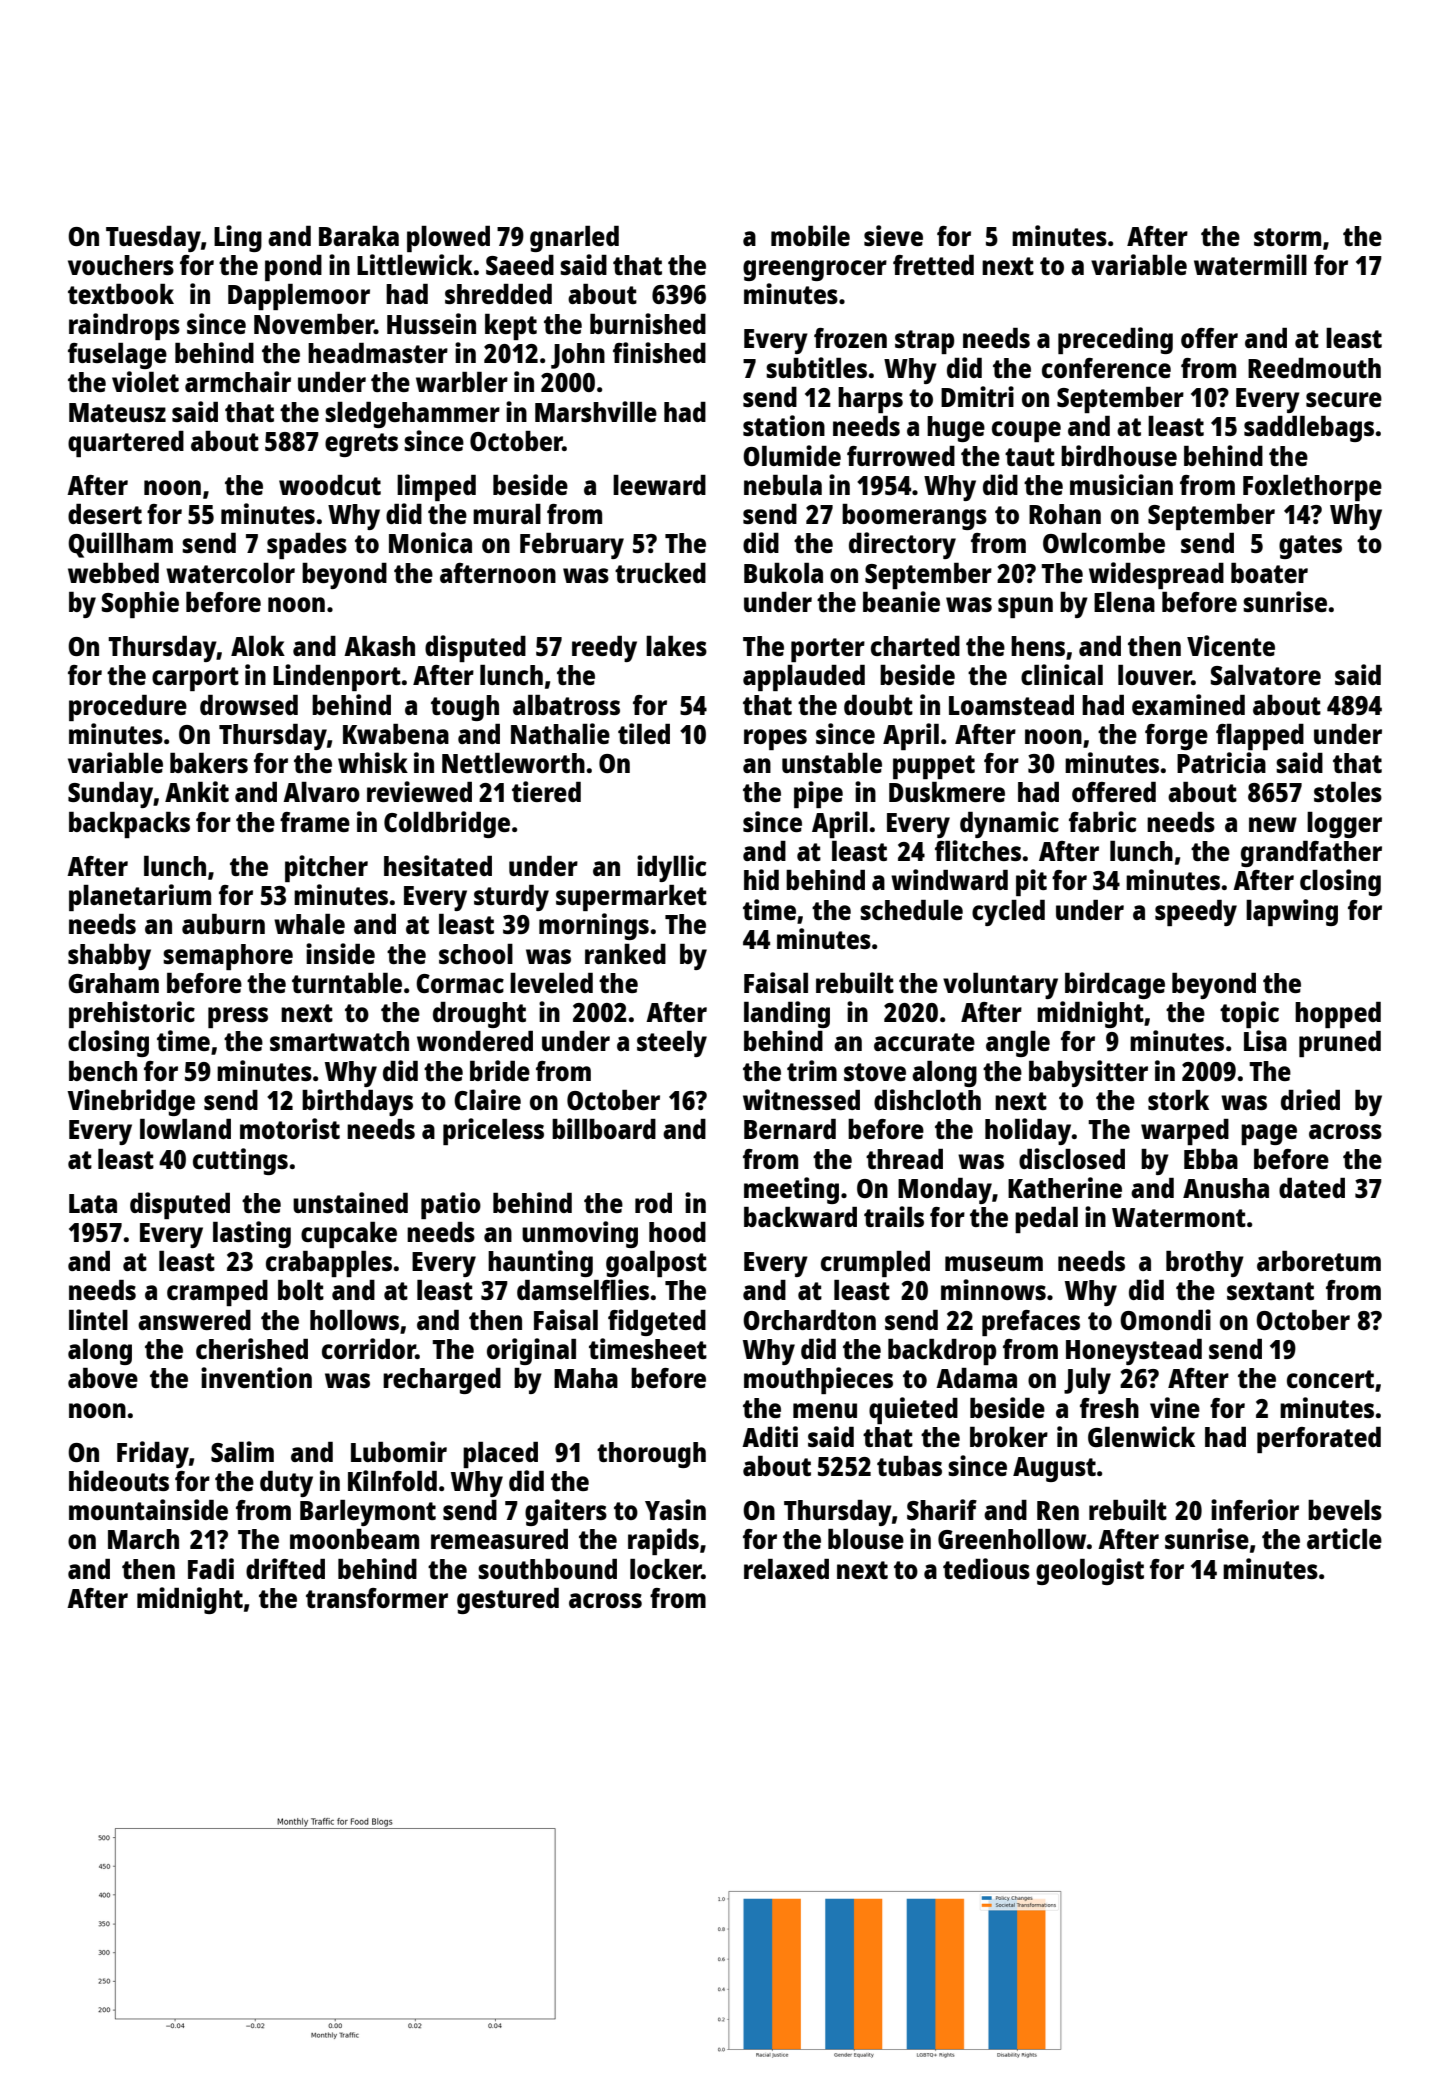  What do you see at coordinates (1018, 1044) in the screenshot?
I see `angle` at bounding box center [1018, 1044].
